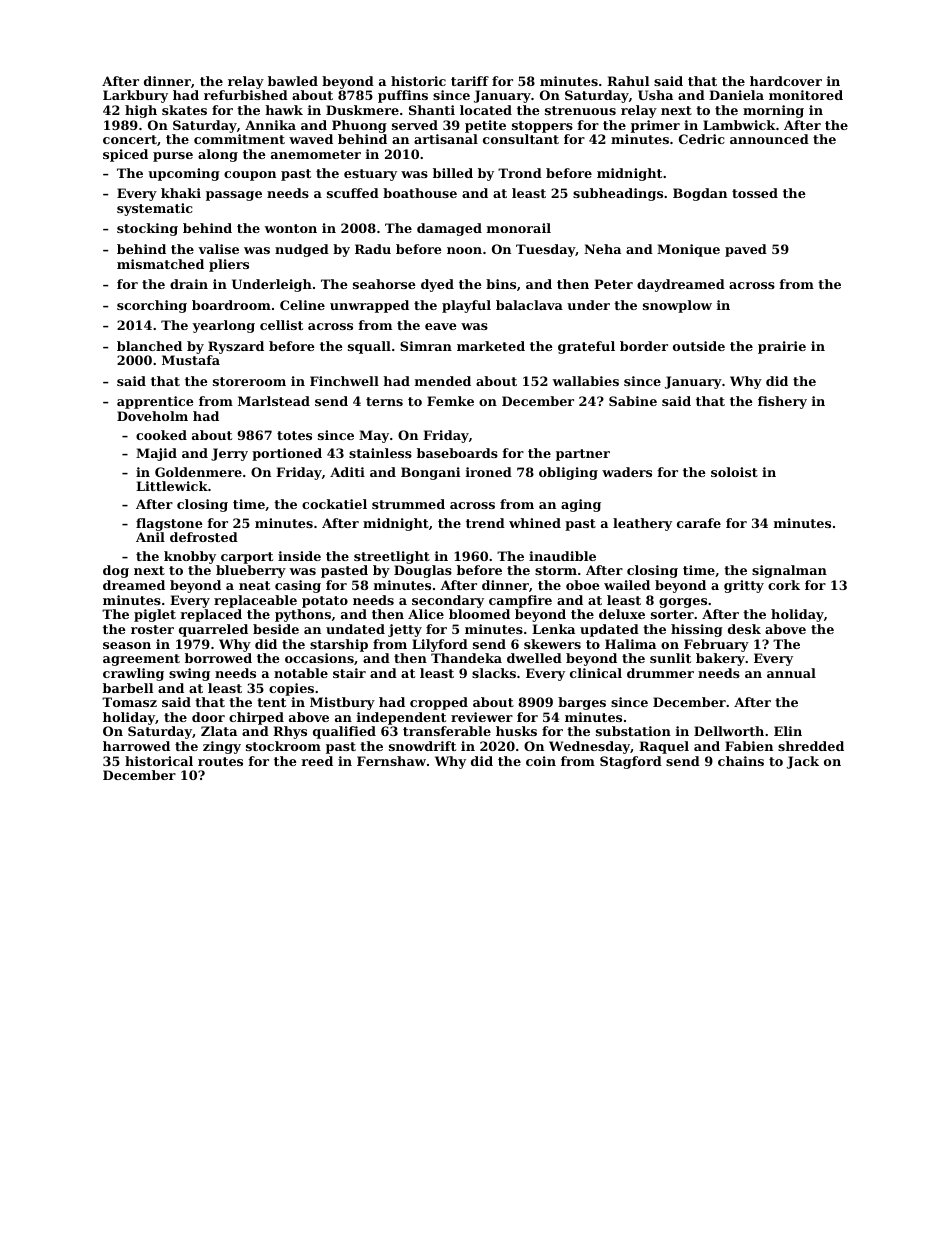  I want to click on cockatiel, so click(334, 504).
